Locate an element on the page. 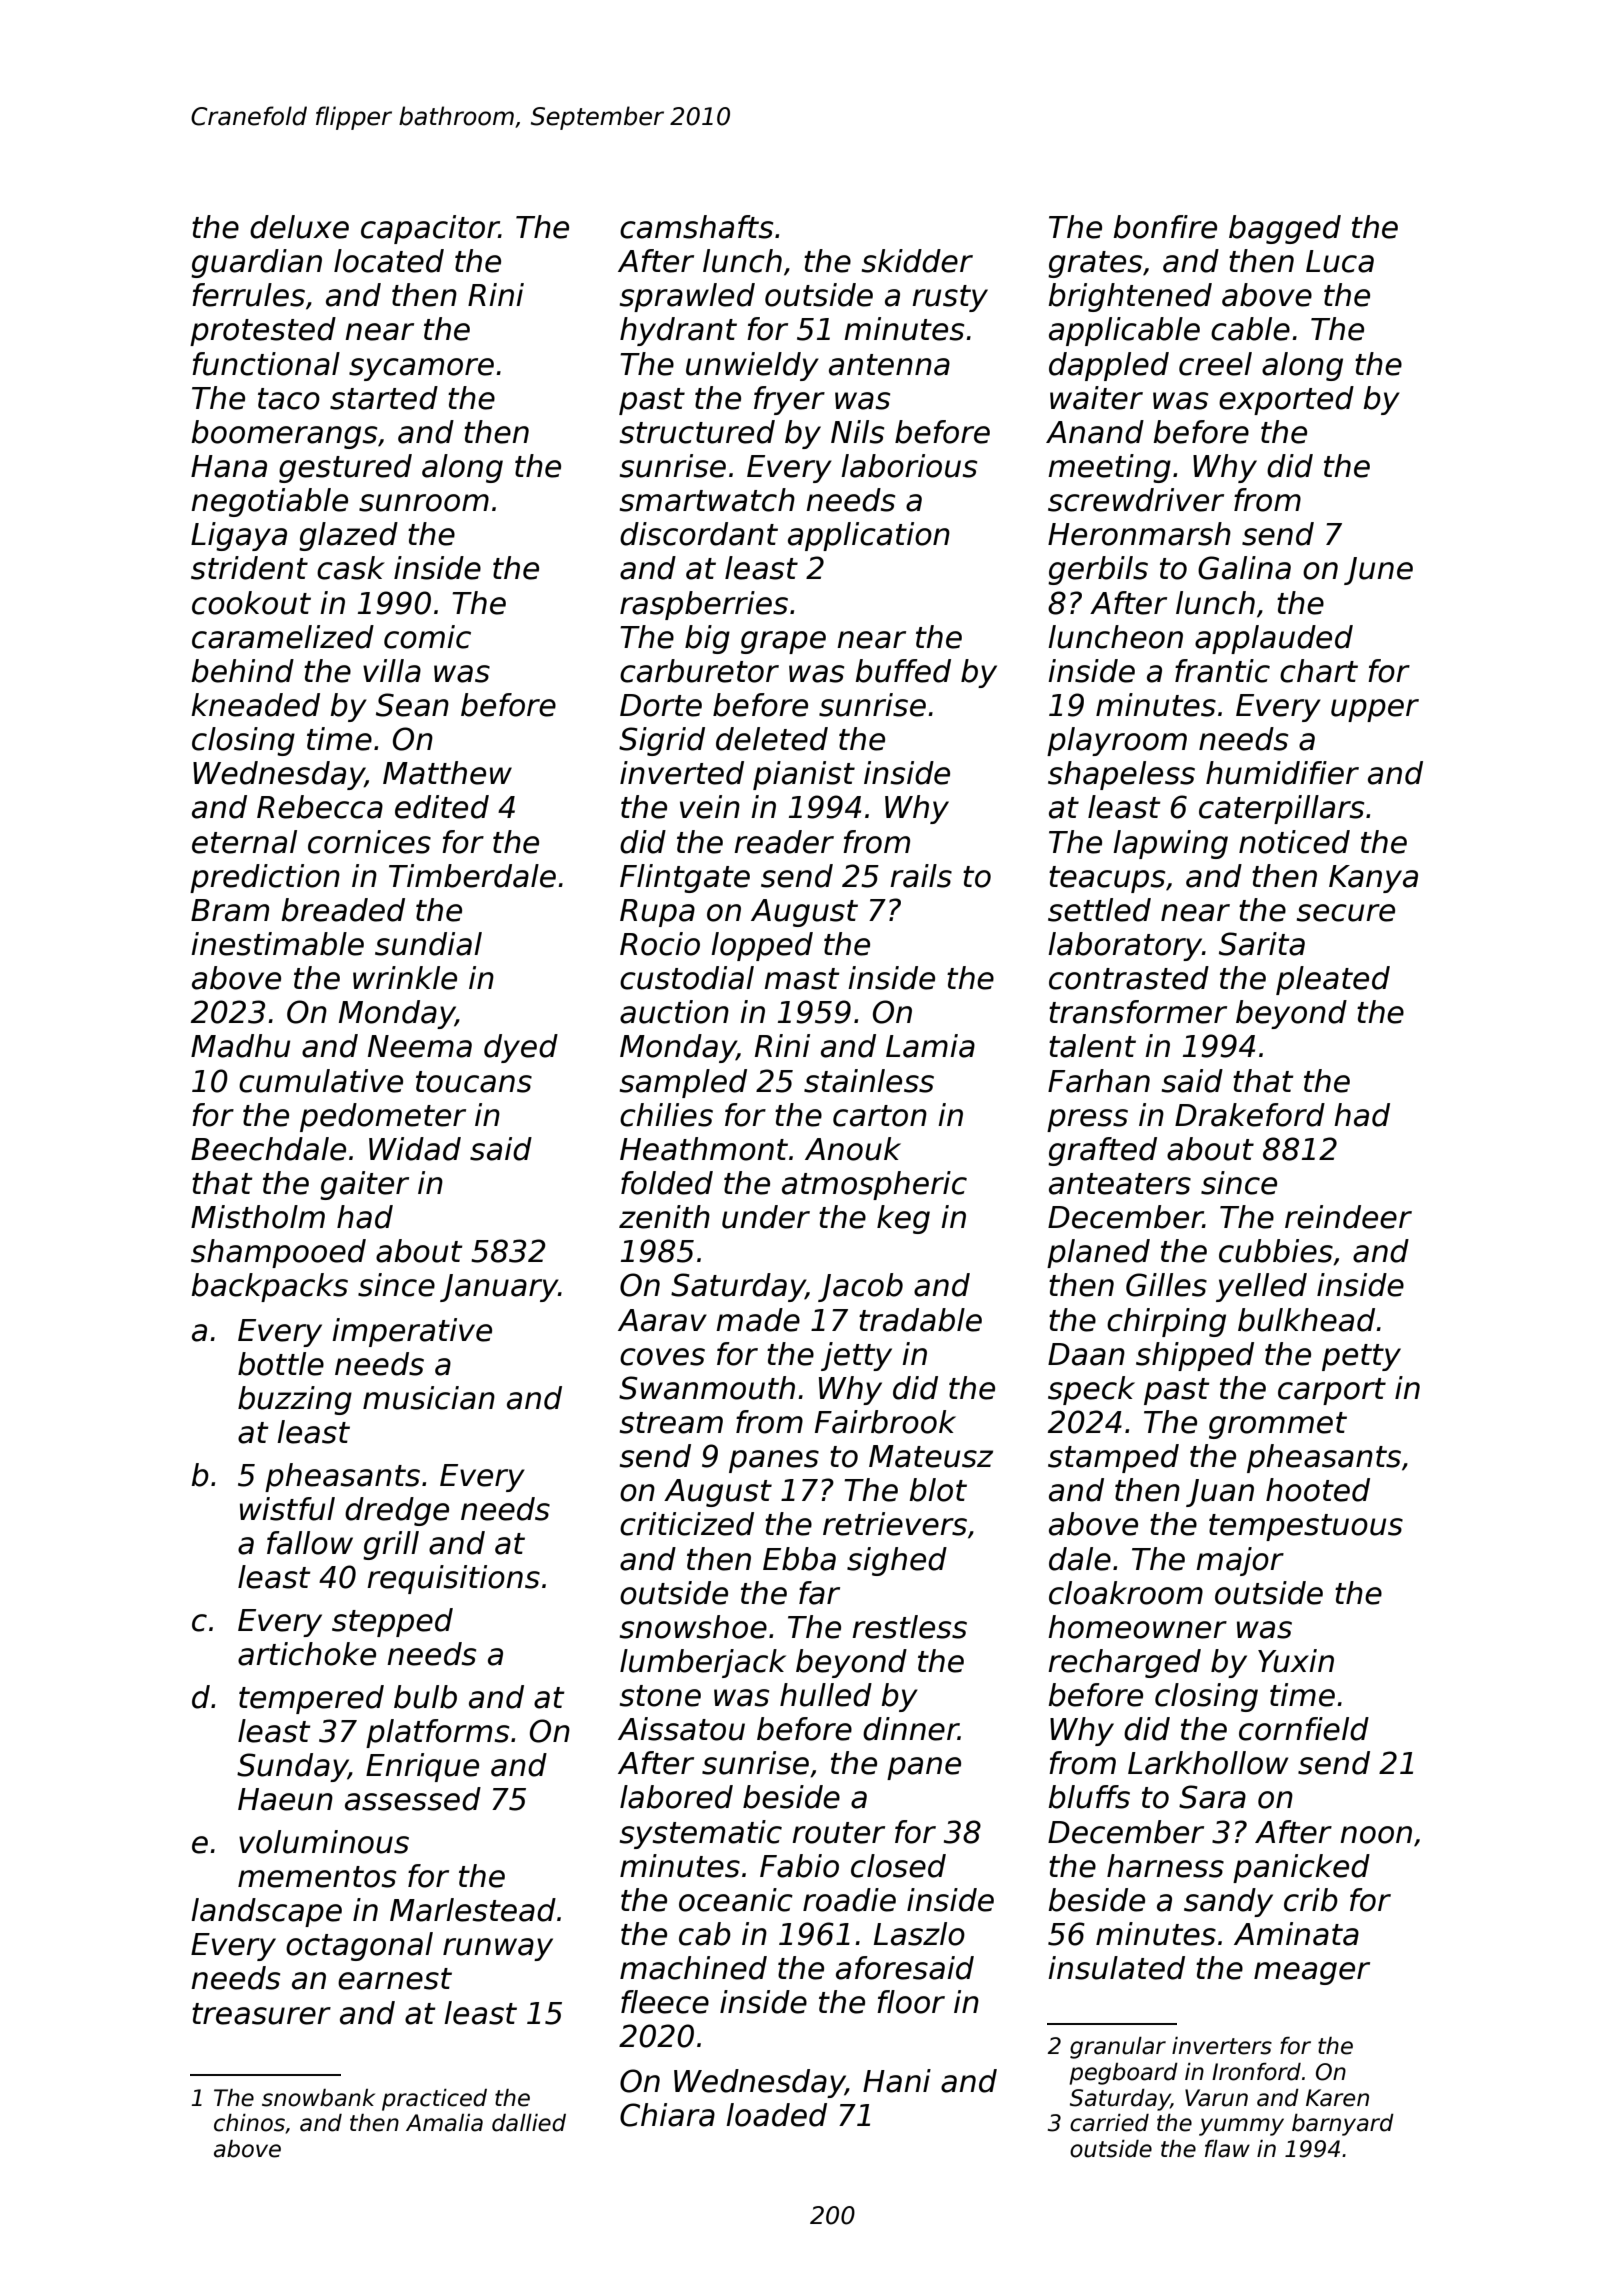 This page has width=1620, height=2292. Galina is located at coordinates (1244, 568).
